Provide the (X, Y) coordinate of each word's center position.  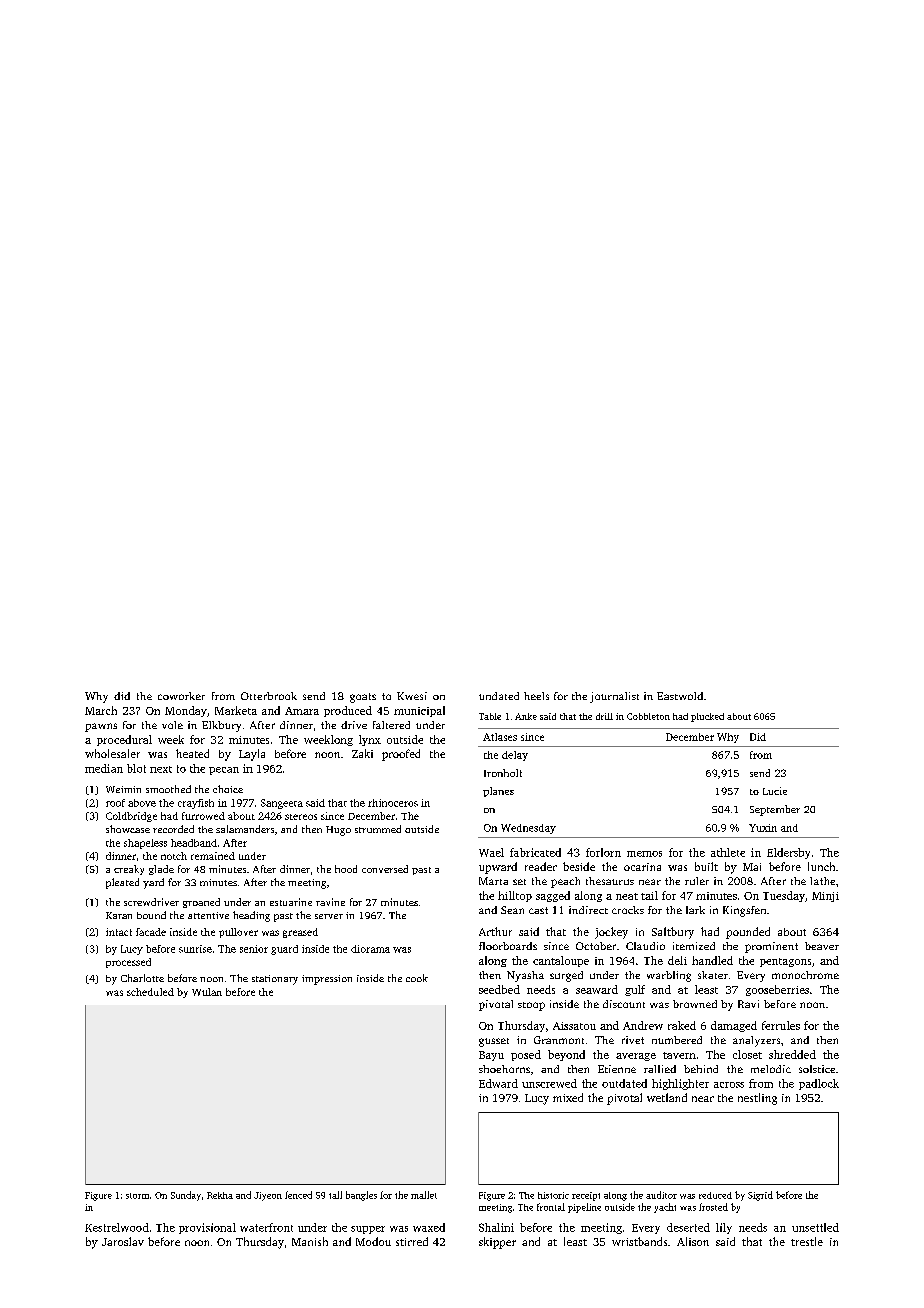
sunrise (195, 949)
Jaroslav (123, 1241)
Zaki (362, 753)
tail (649, 895)
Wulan (207, 992)
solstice (817, 1069)
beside (579, 866)
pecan (224, 771)
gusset (494, 1042)
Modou (373, 1241)
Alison (693, 1241)
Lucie (775, 791)
